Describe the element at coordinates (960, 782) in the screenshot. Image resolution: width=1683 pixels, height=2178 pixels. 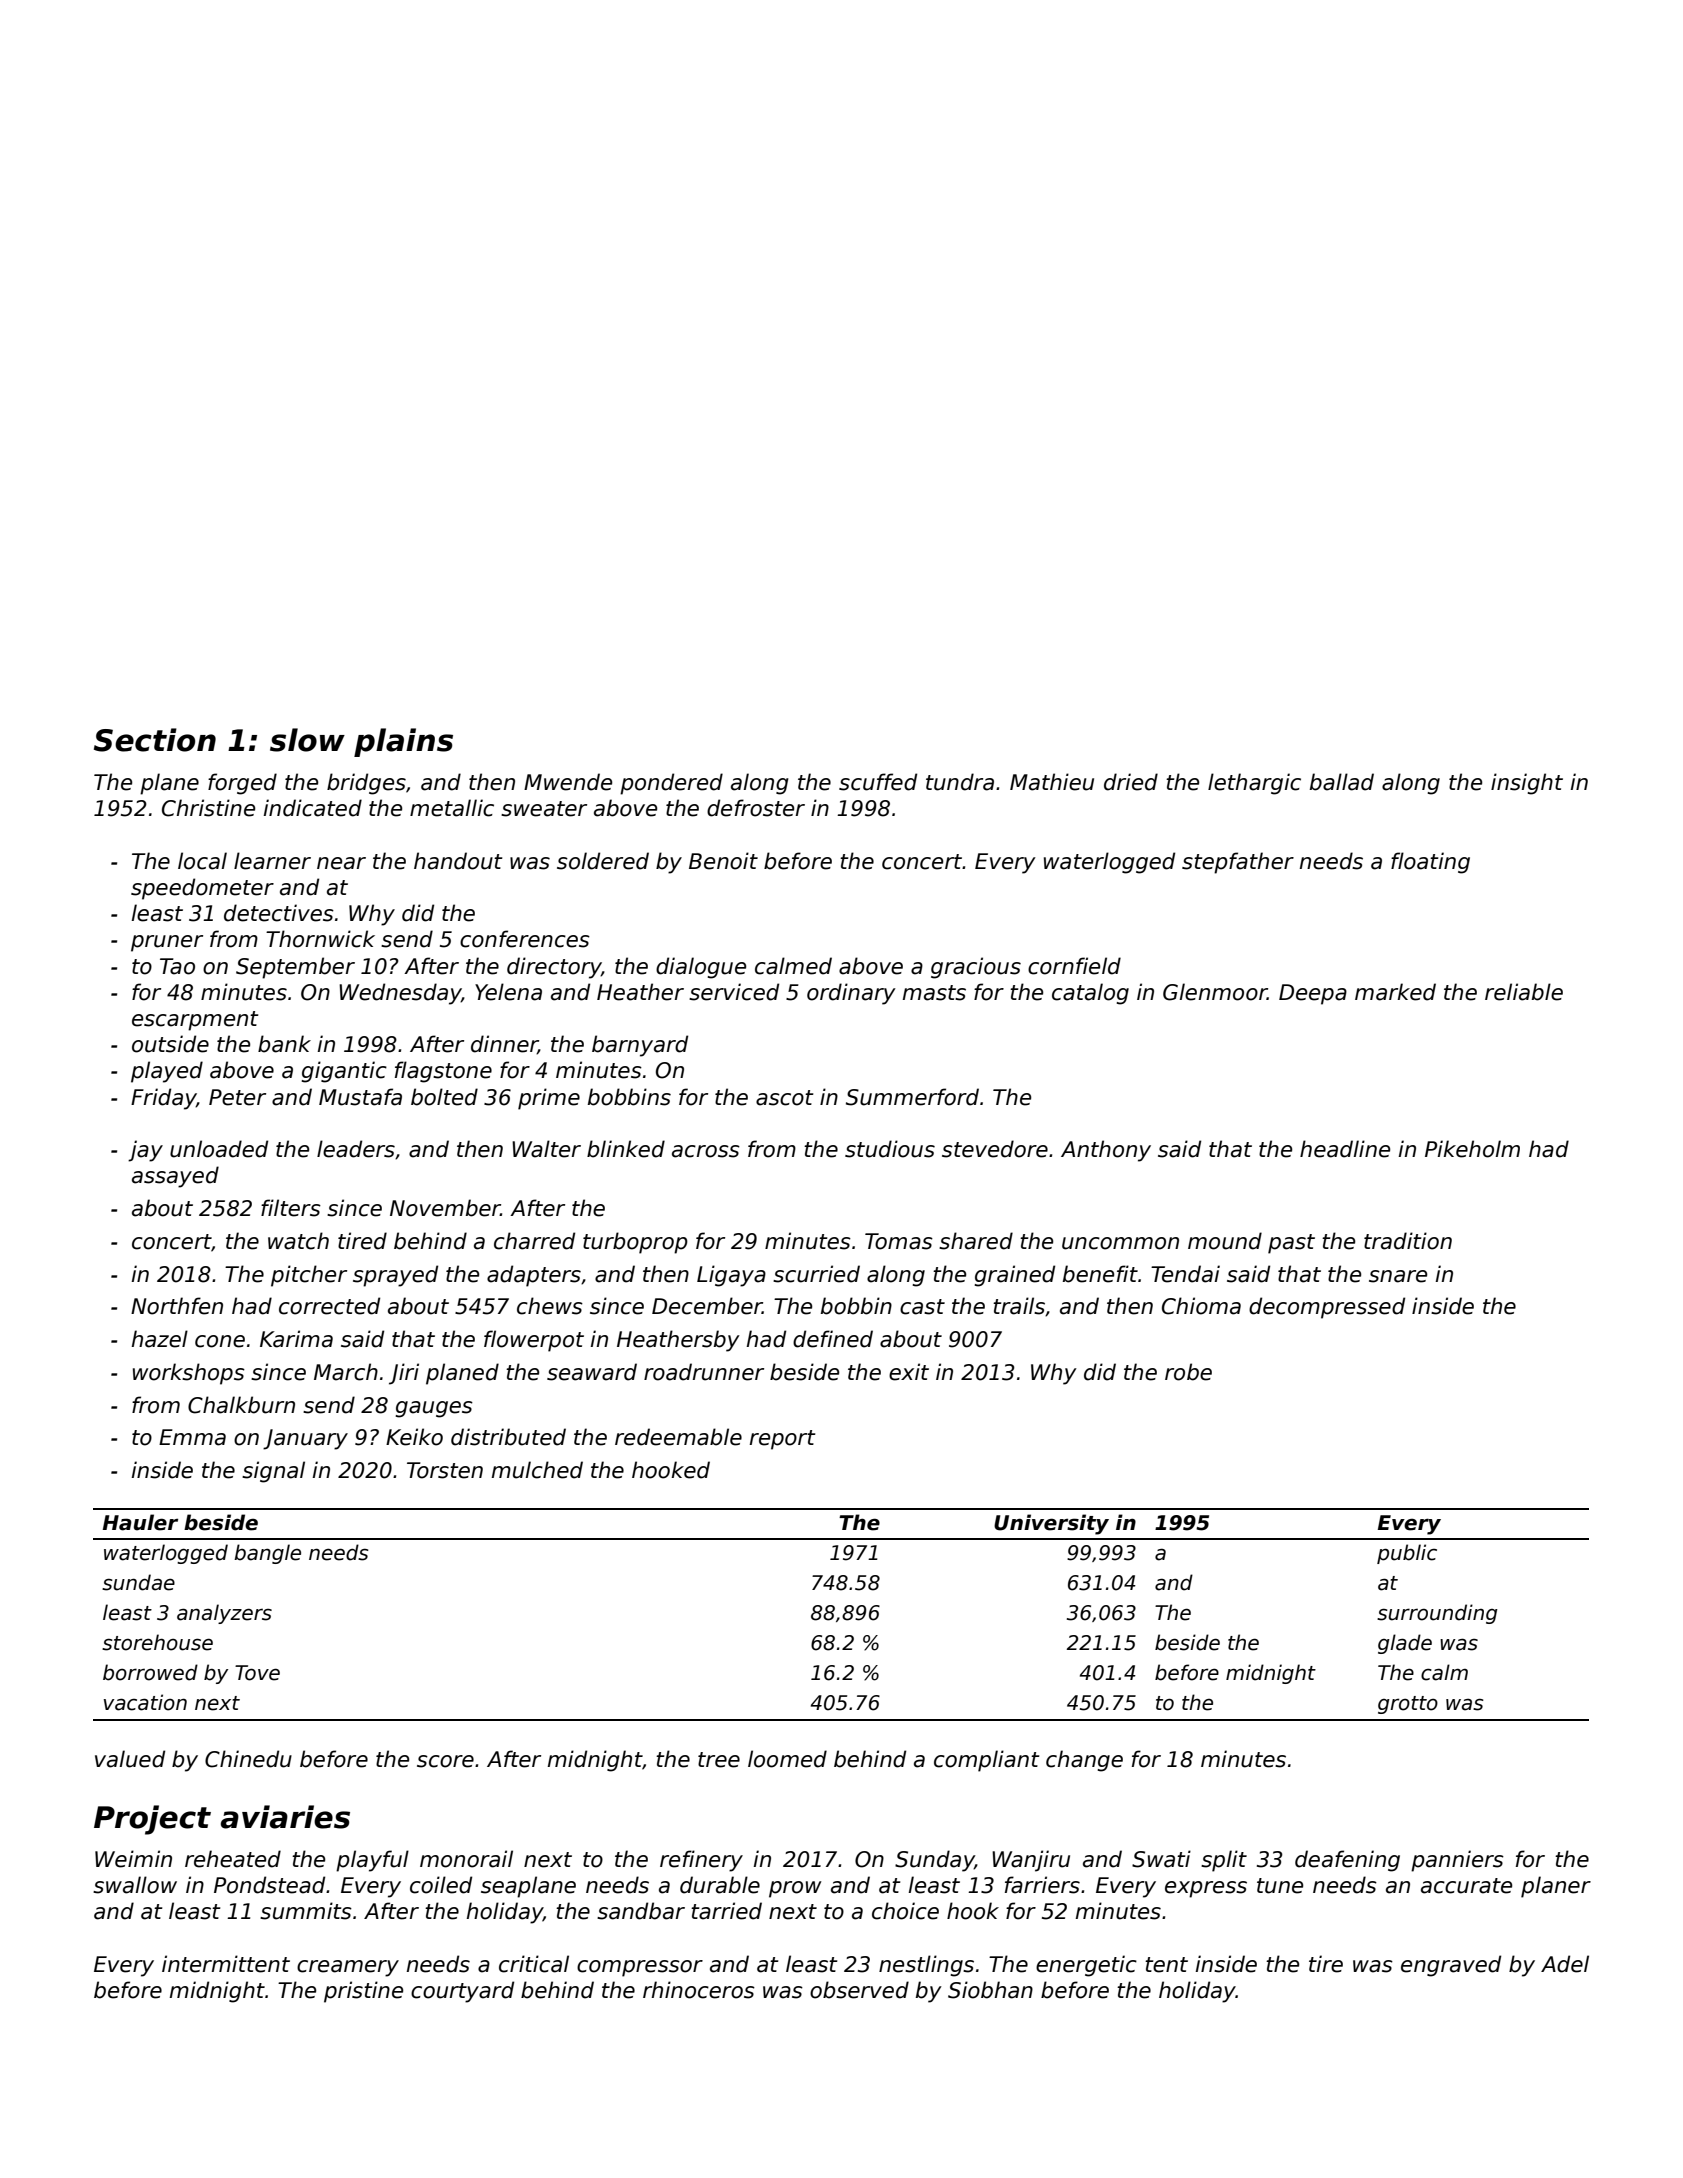
I see `tundra` at that location.
